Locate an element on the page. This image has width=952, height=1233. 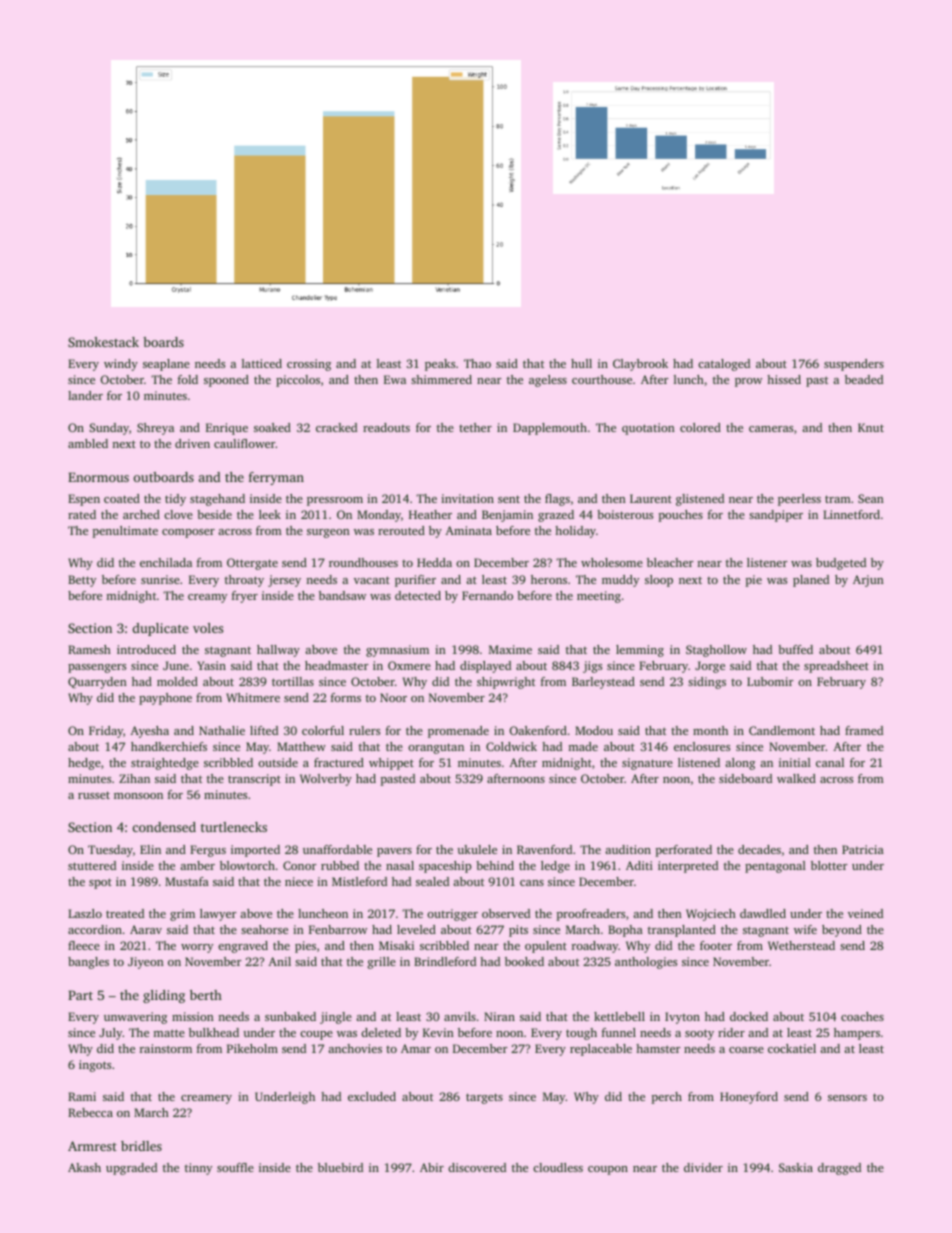
spreadsheet is located at coordinates (836, 667).
